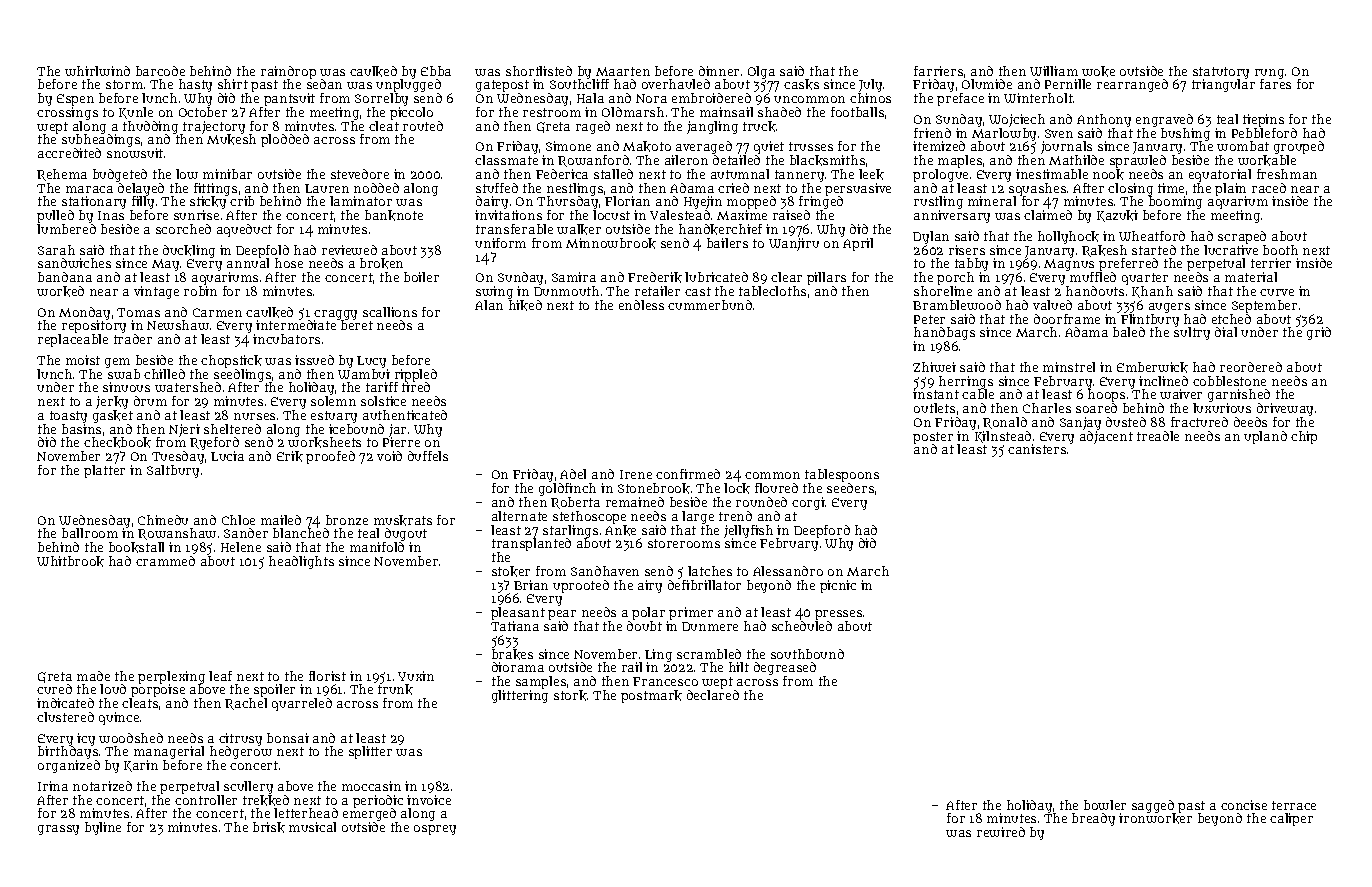 This image has width=1372, height=887. I want to click on declared, so click(713, 695).
